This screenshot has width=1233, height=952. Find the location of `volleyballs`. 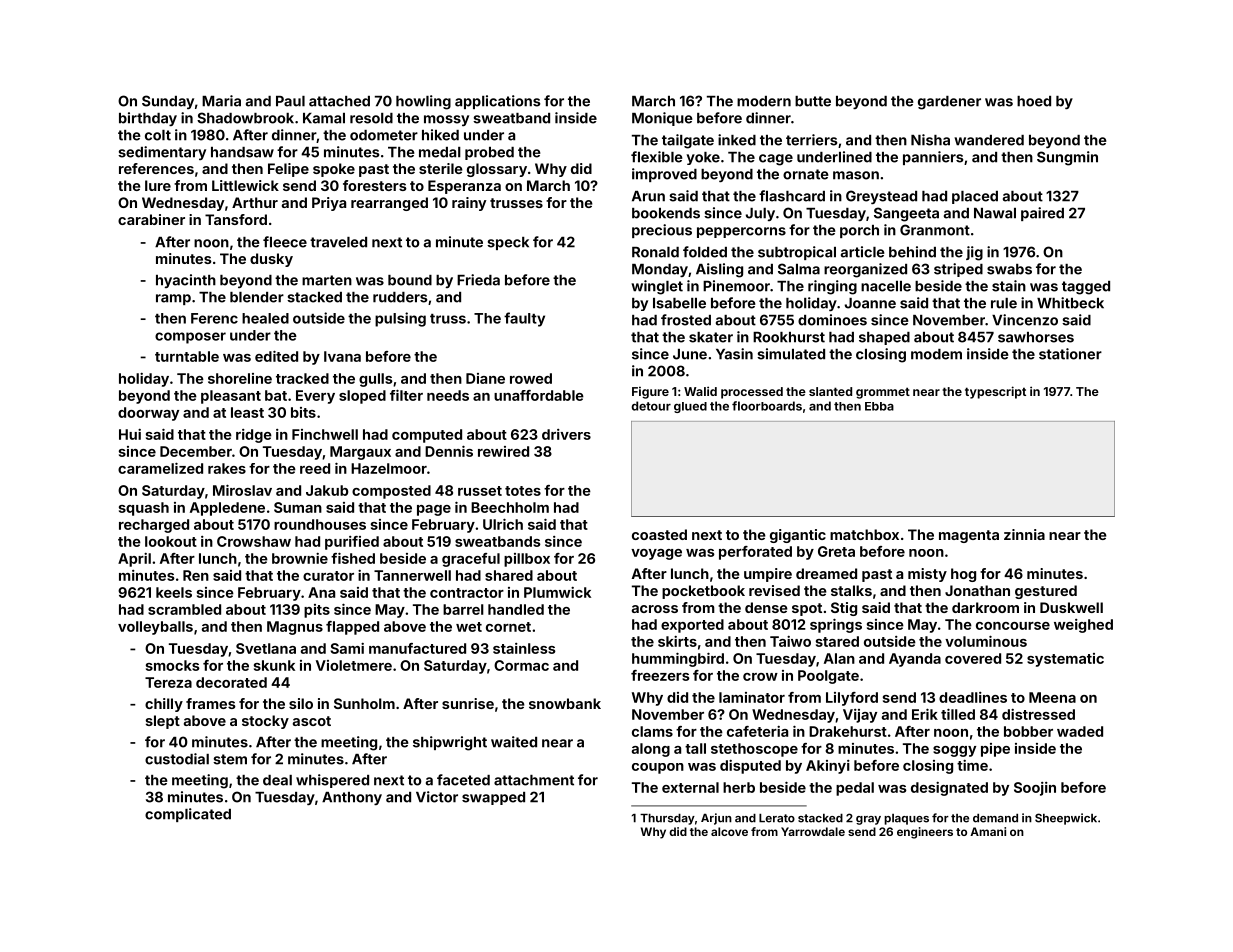

volleyballs is located at coordinates (155, 628).
